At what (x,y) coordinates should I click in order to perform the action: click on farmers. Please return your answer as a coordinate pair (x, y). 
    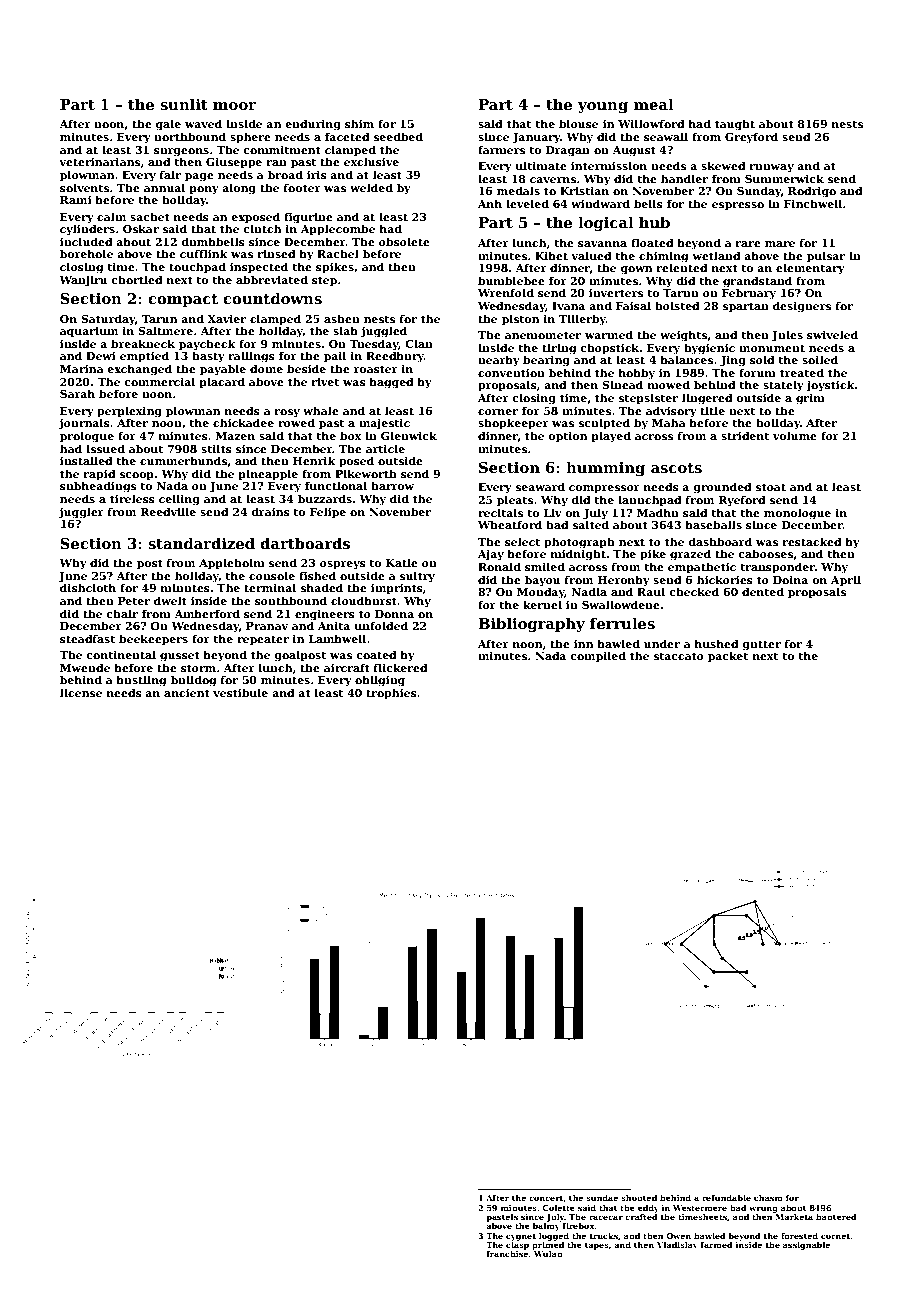
    Looking at the image, I should click on (501, 149).
